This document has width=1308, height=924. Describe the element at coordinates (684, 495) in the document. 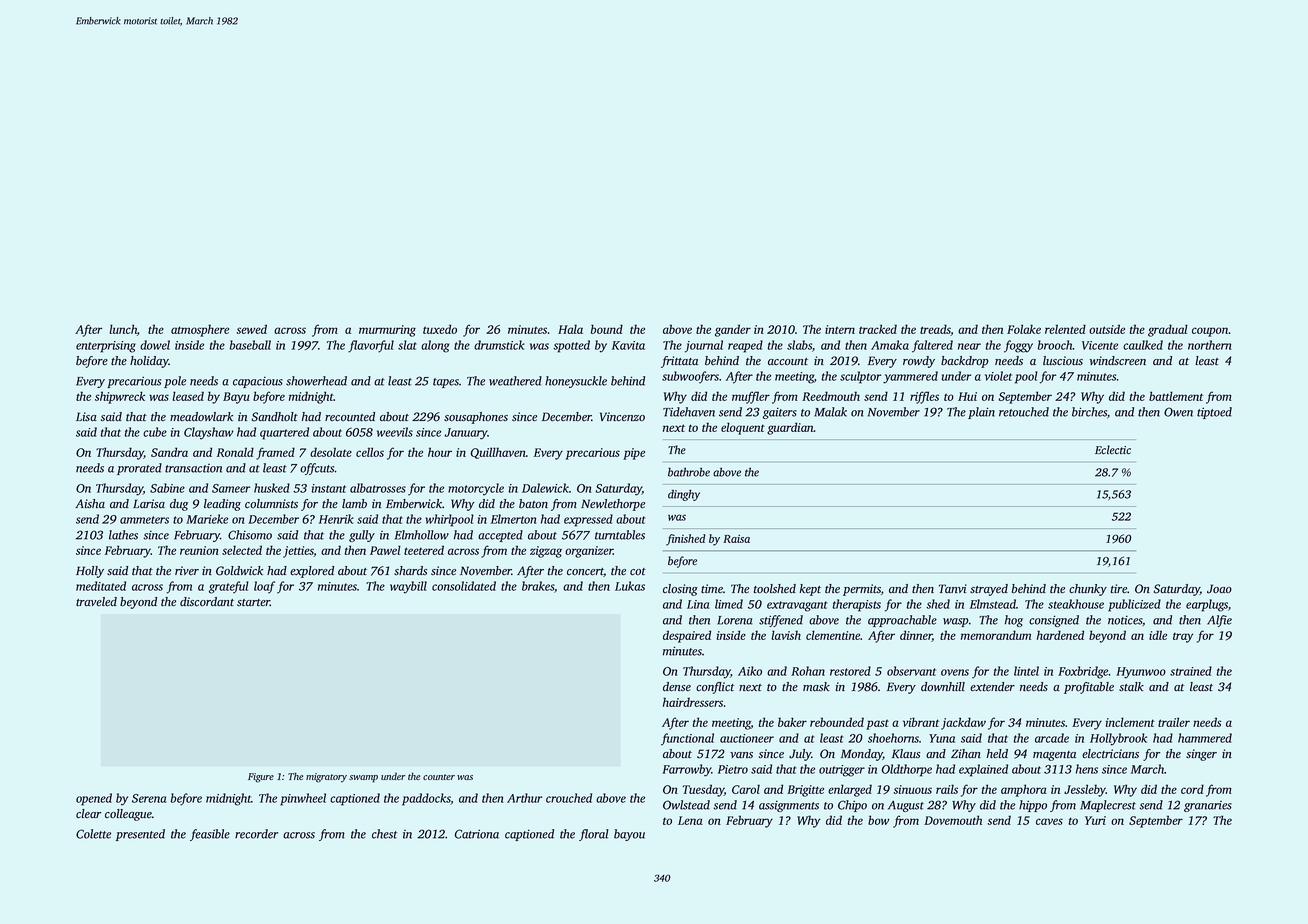

I see `dinghy` at that location.
